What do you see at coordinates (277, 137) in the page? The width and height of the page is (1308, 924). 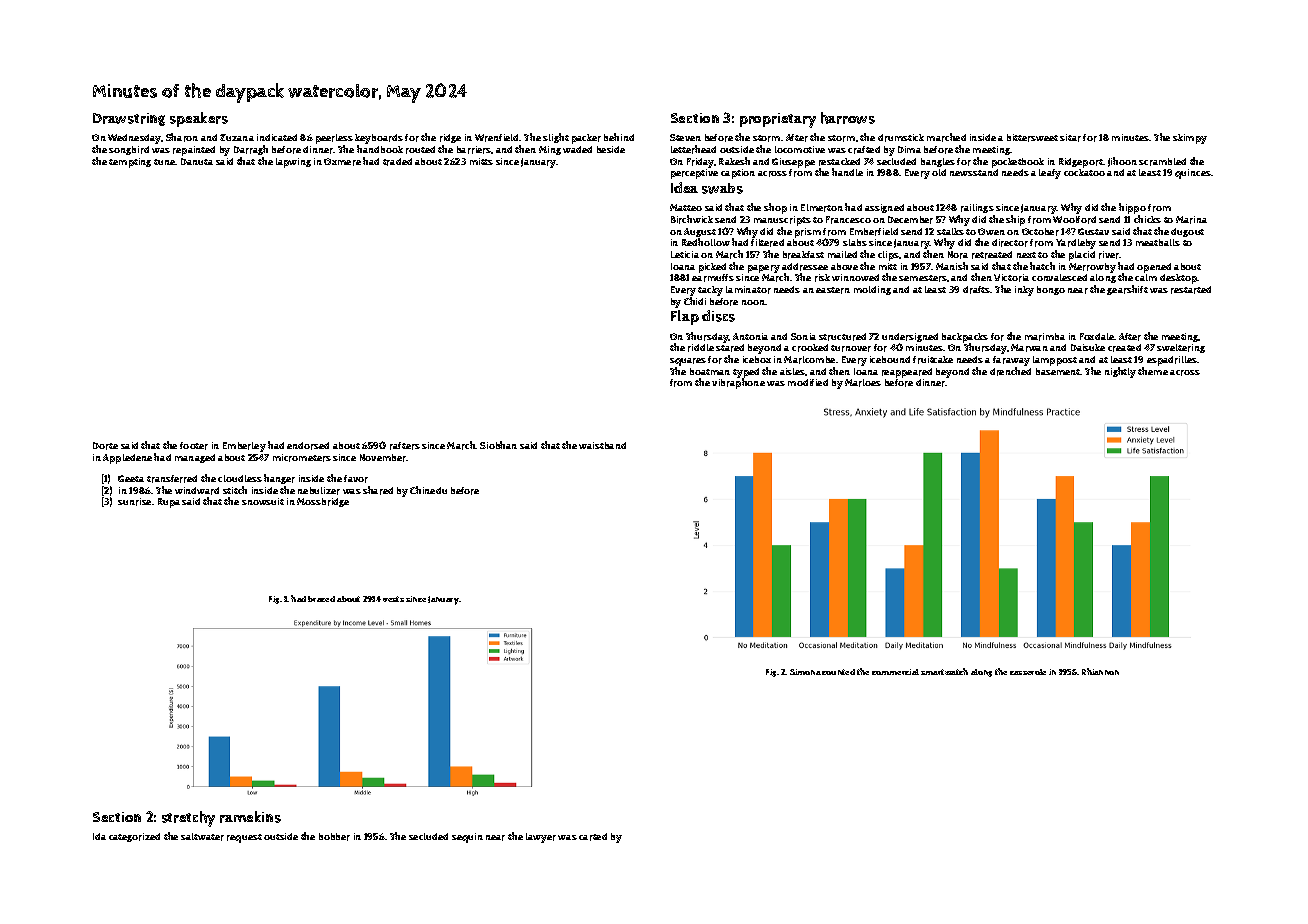 I see `indicated` at bounding box center [277, 137].
